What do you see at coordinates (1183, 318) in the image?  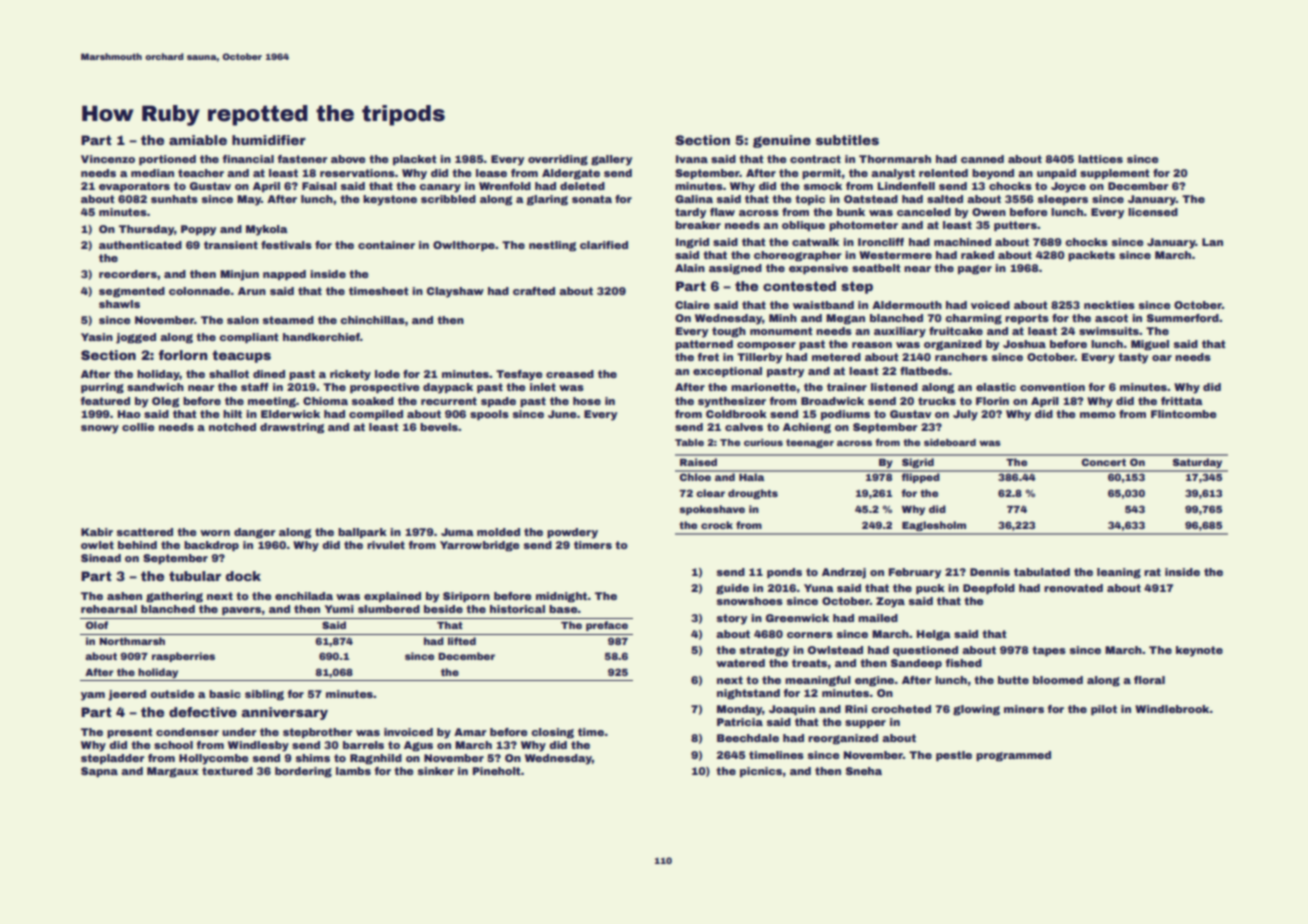 I see `Summerford` at bounding box center [1183, 318].
